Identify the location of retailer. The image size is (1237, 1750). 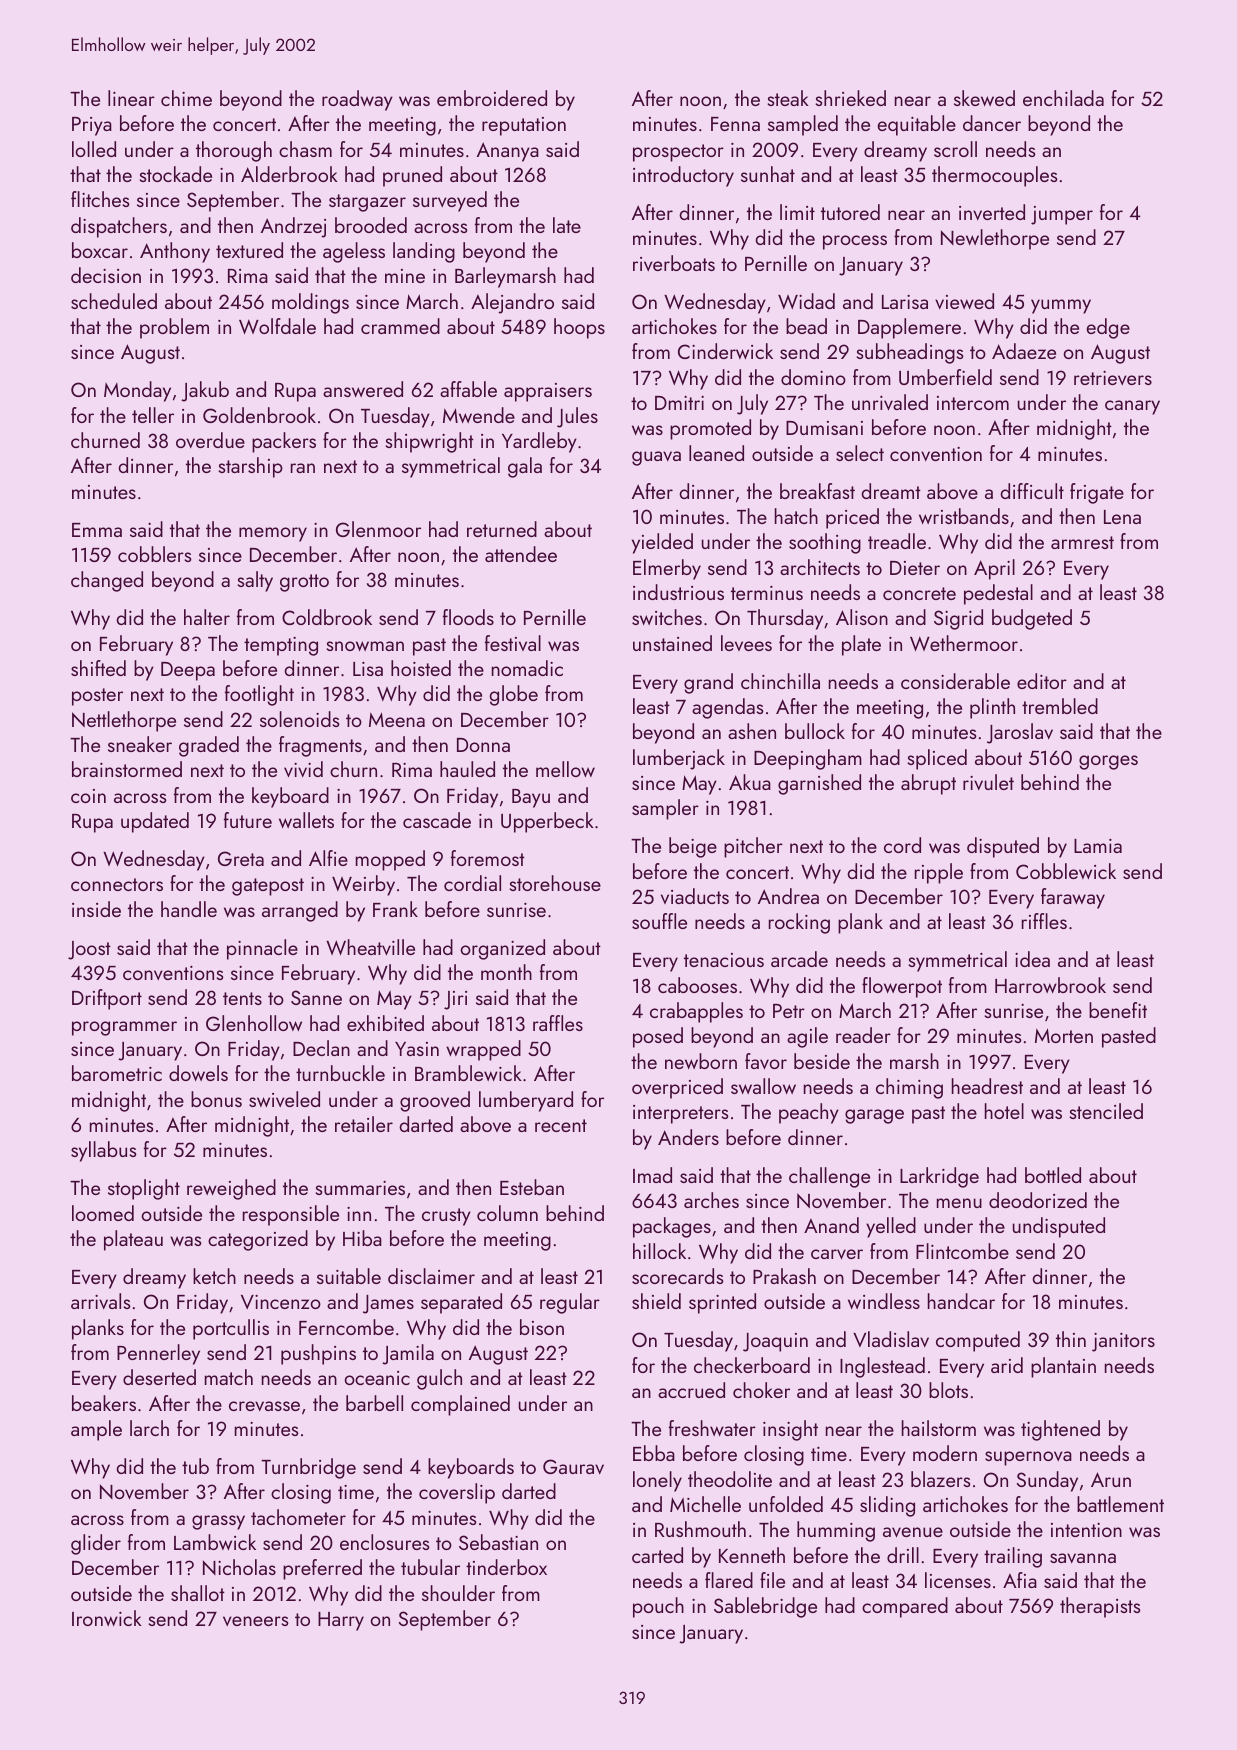
(364, 1124).
